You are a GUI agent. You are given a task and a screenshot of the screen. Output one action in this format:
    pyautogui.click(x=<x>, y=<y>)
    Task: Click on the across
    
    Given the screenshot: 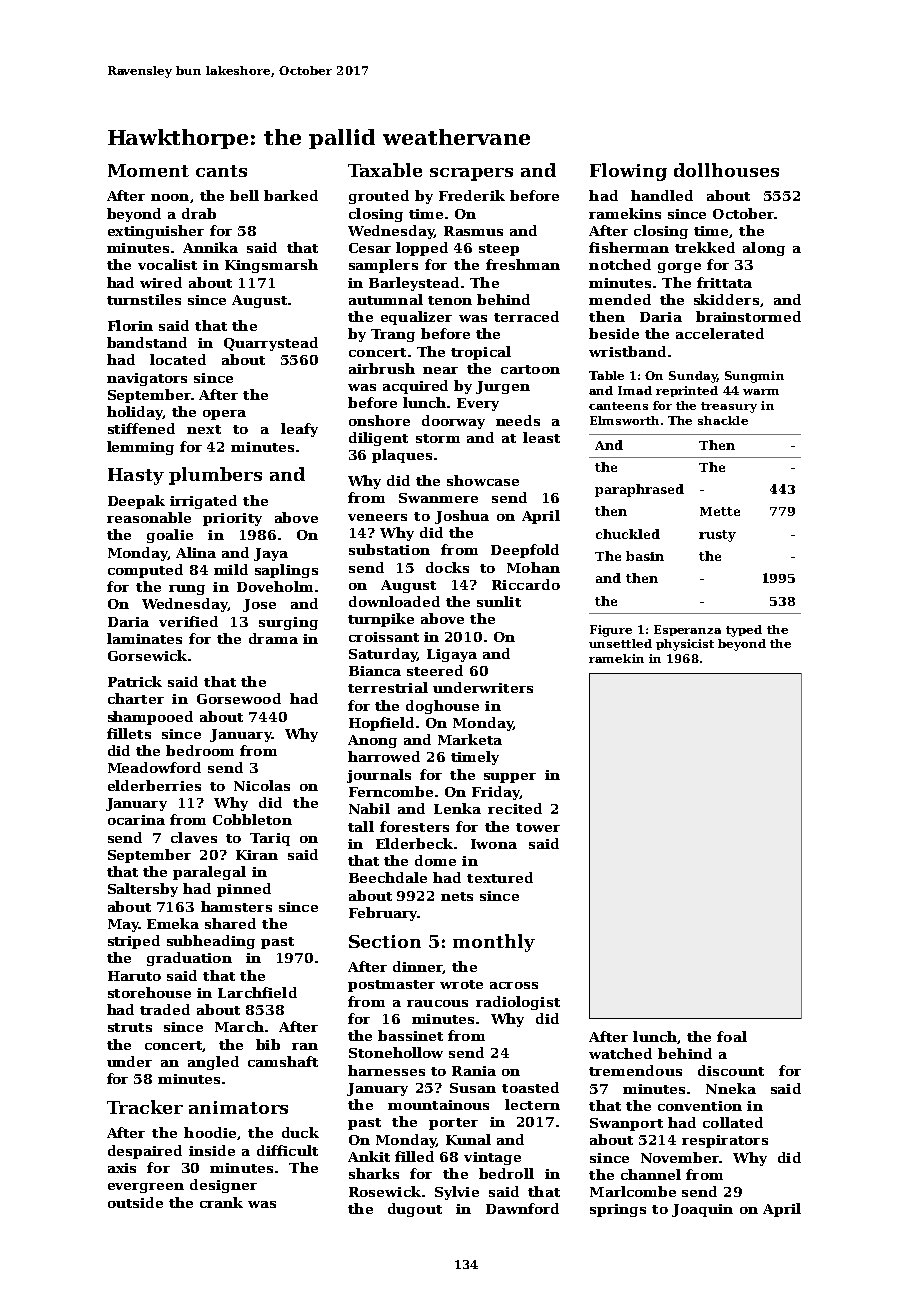 What is the action you would take?
    pyautogui.click(x=514, y=985)
